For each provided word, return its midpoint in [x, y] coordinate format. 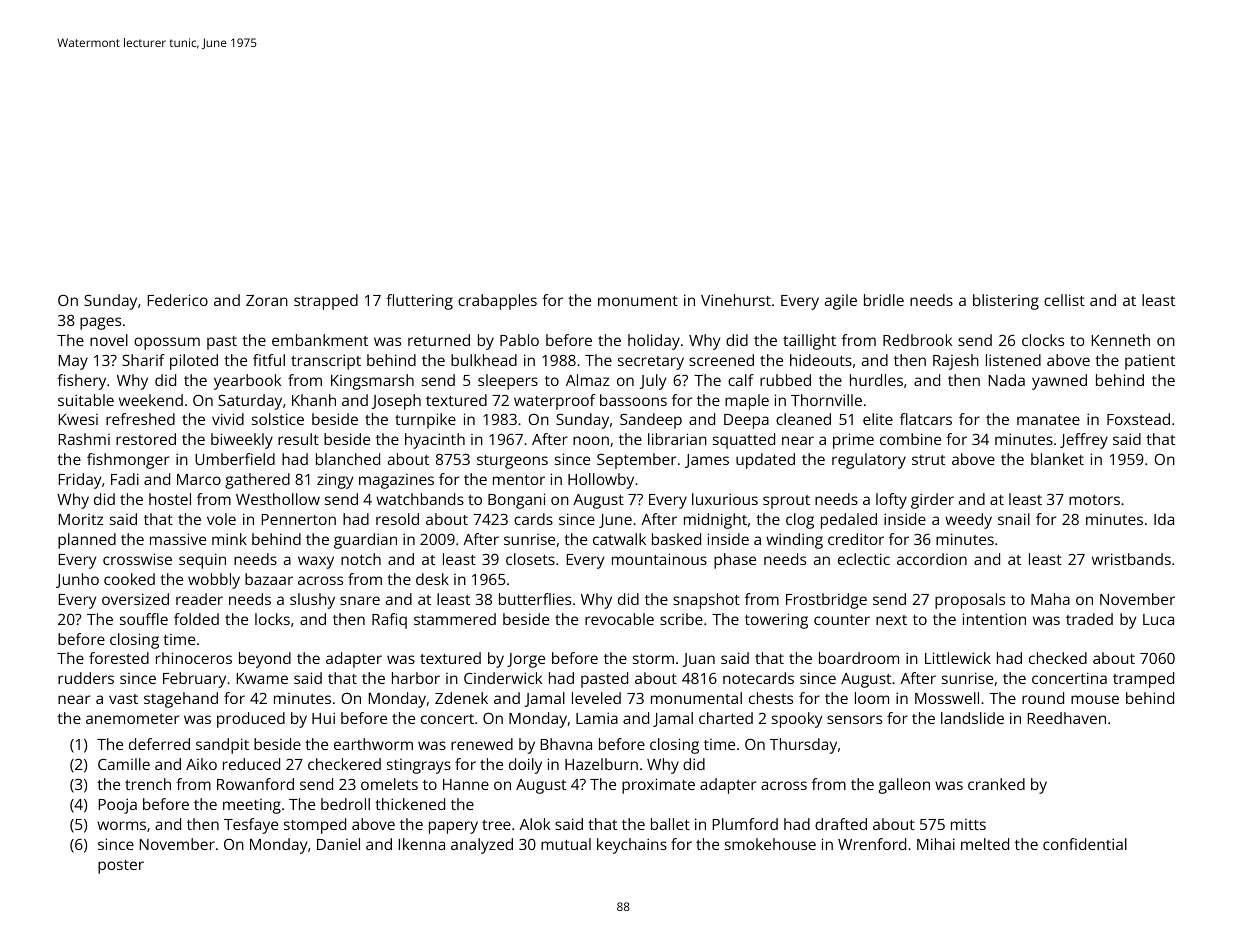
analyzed [482, 846]
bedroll [345, 804]
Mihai [936, 844]
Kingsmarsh [372, 382]
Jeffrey [1084, 441]
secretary [651, 363]
